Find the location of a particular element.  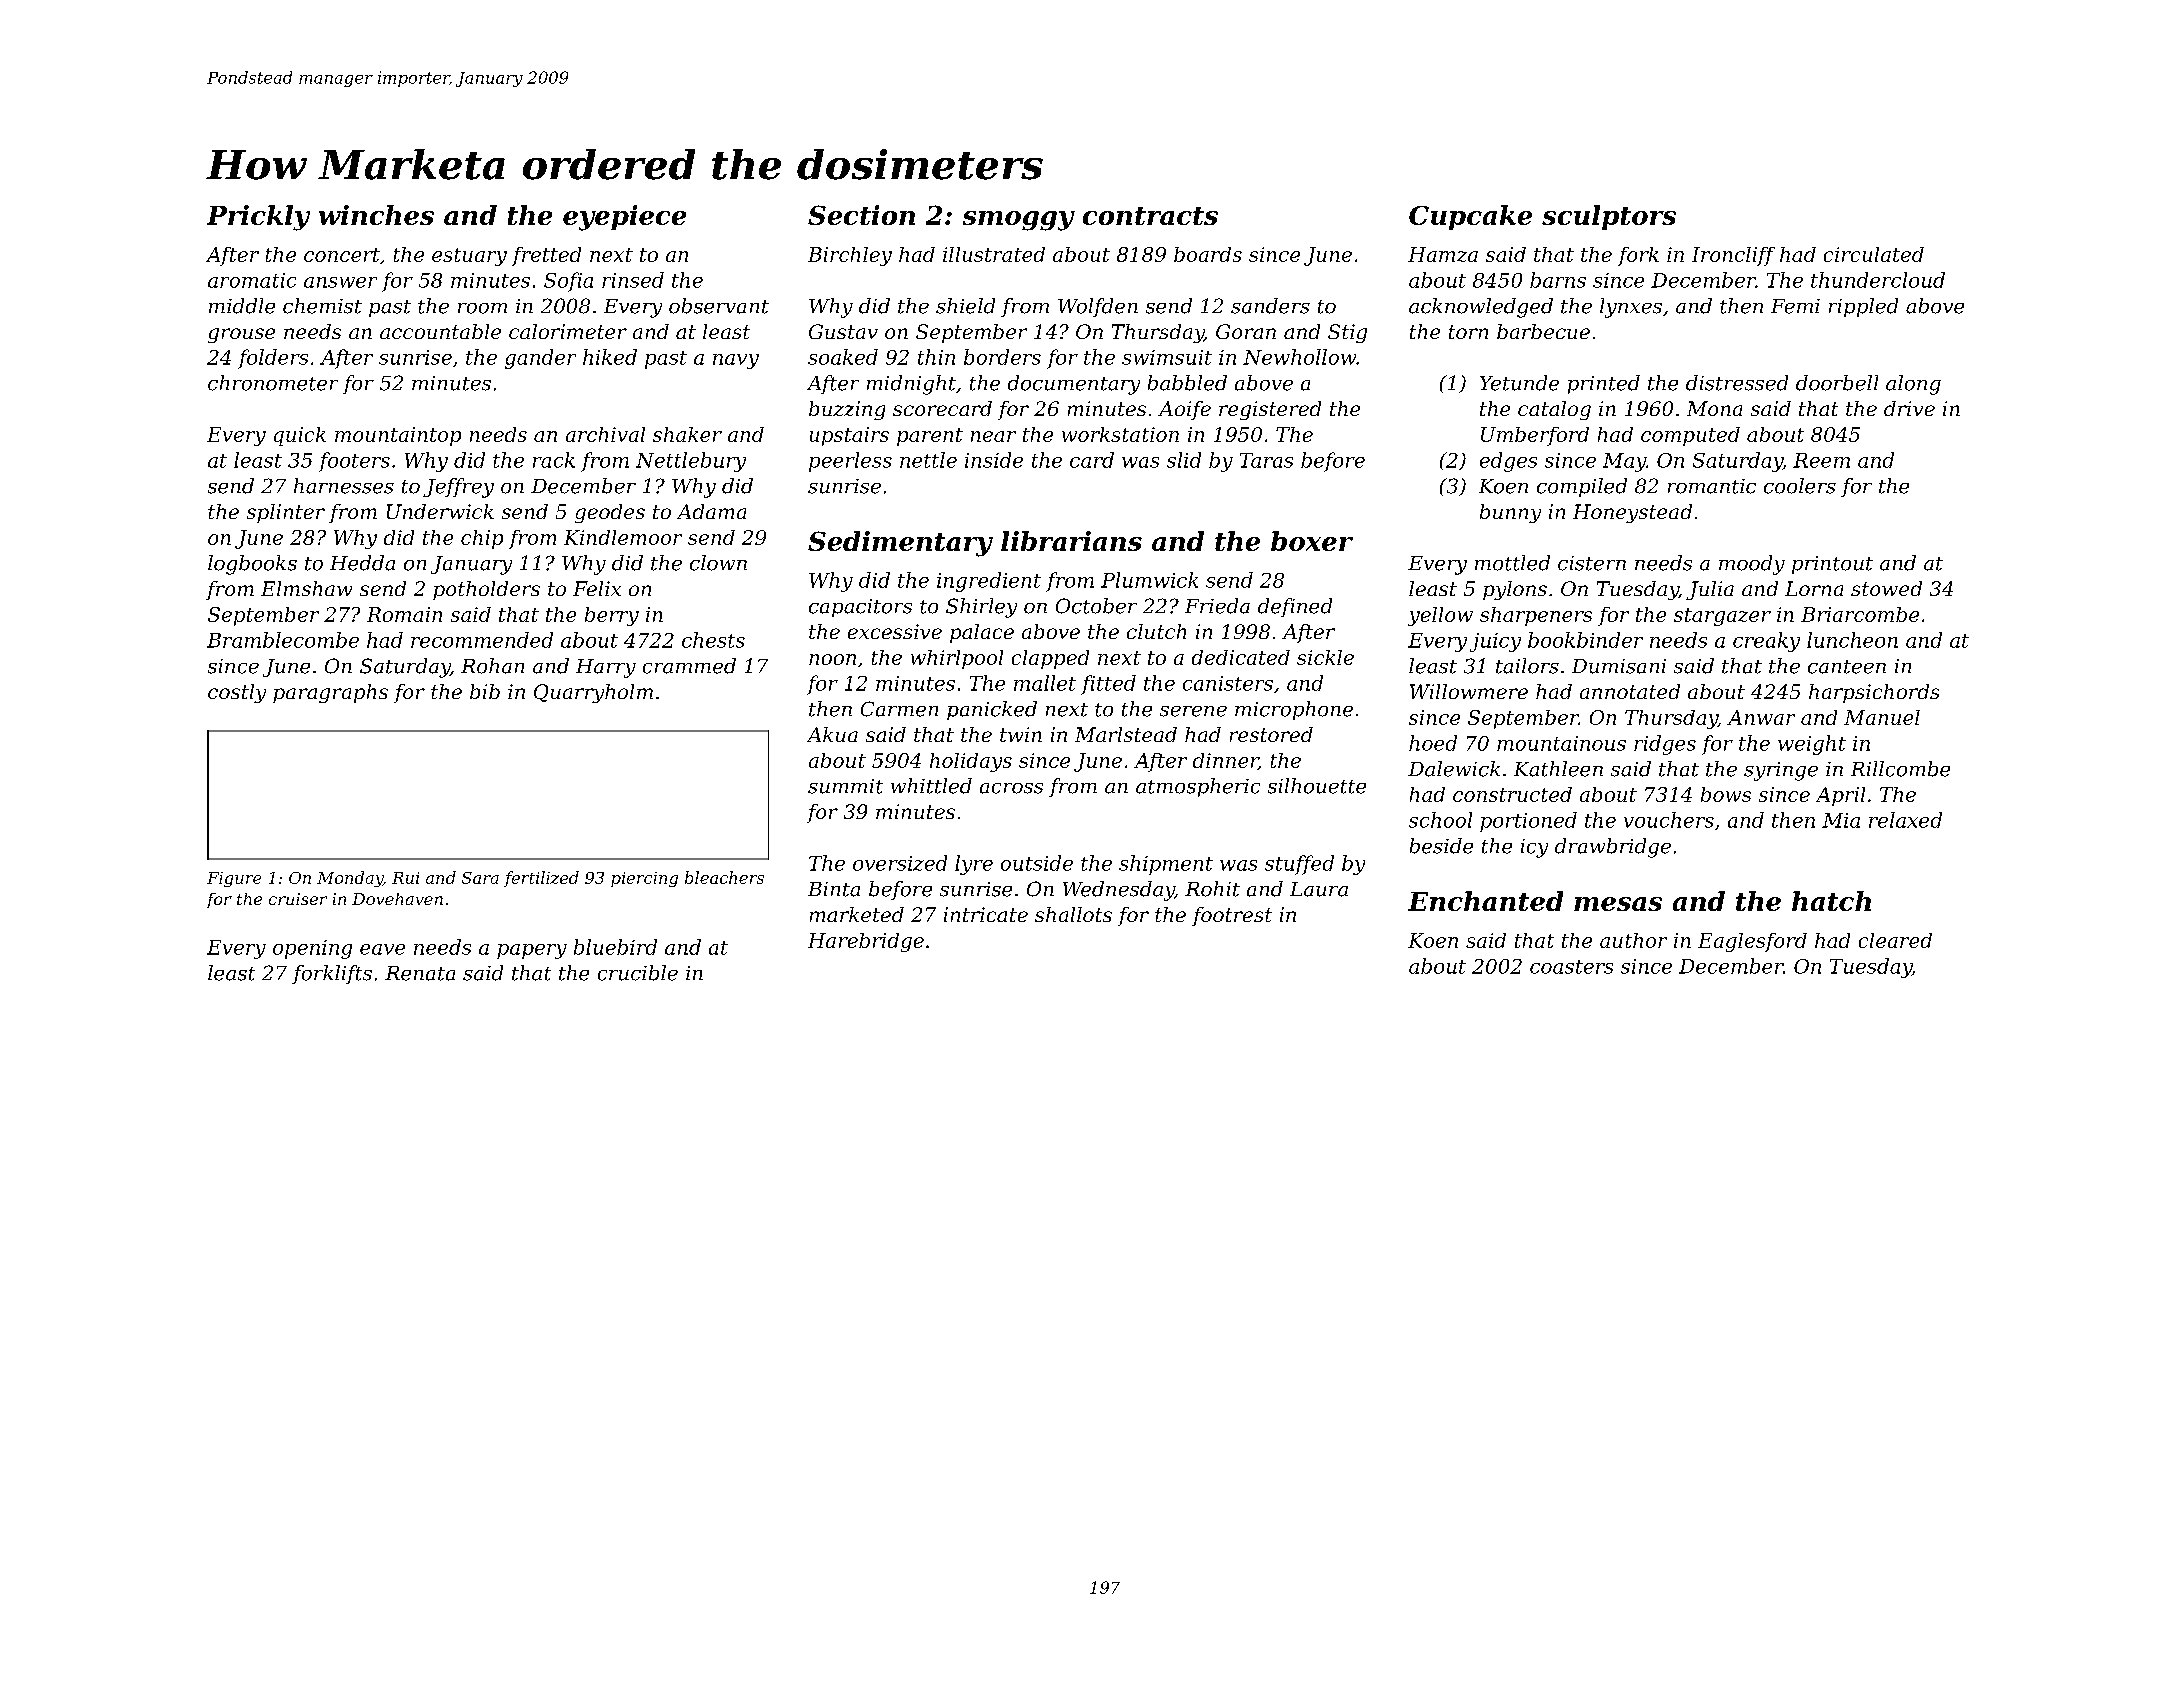

summit is located at coordinates (845, 786).
